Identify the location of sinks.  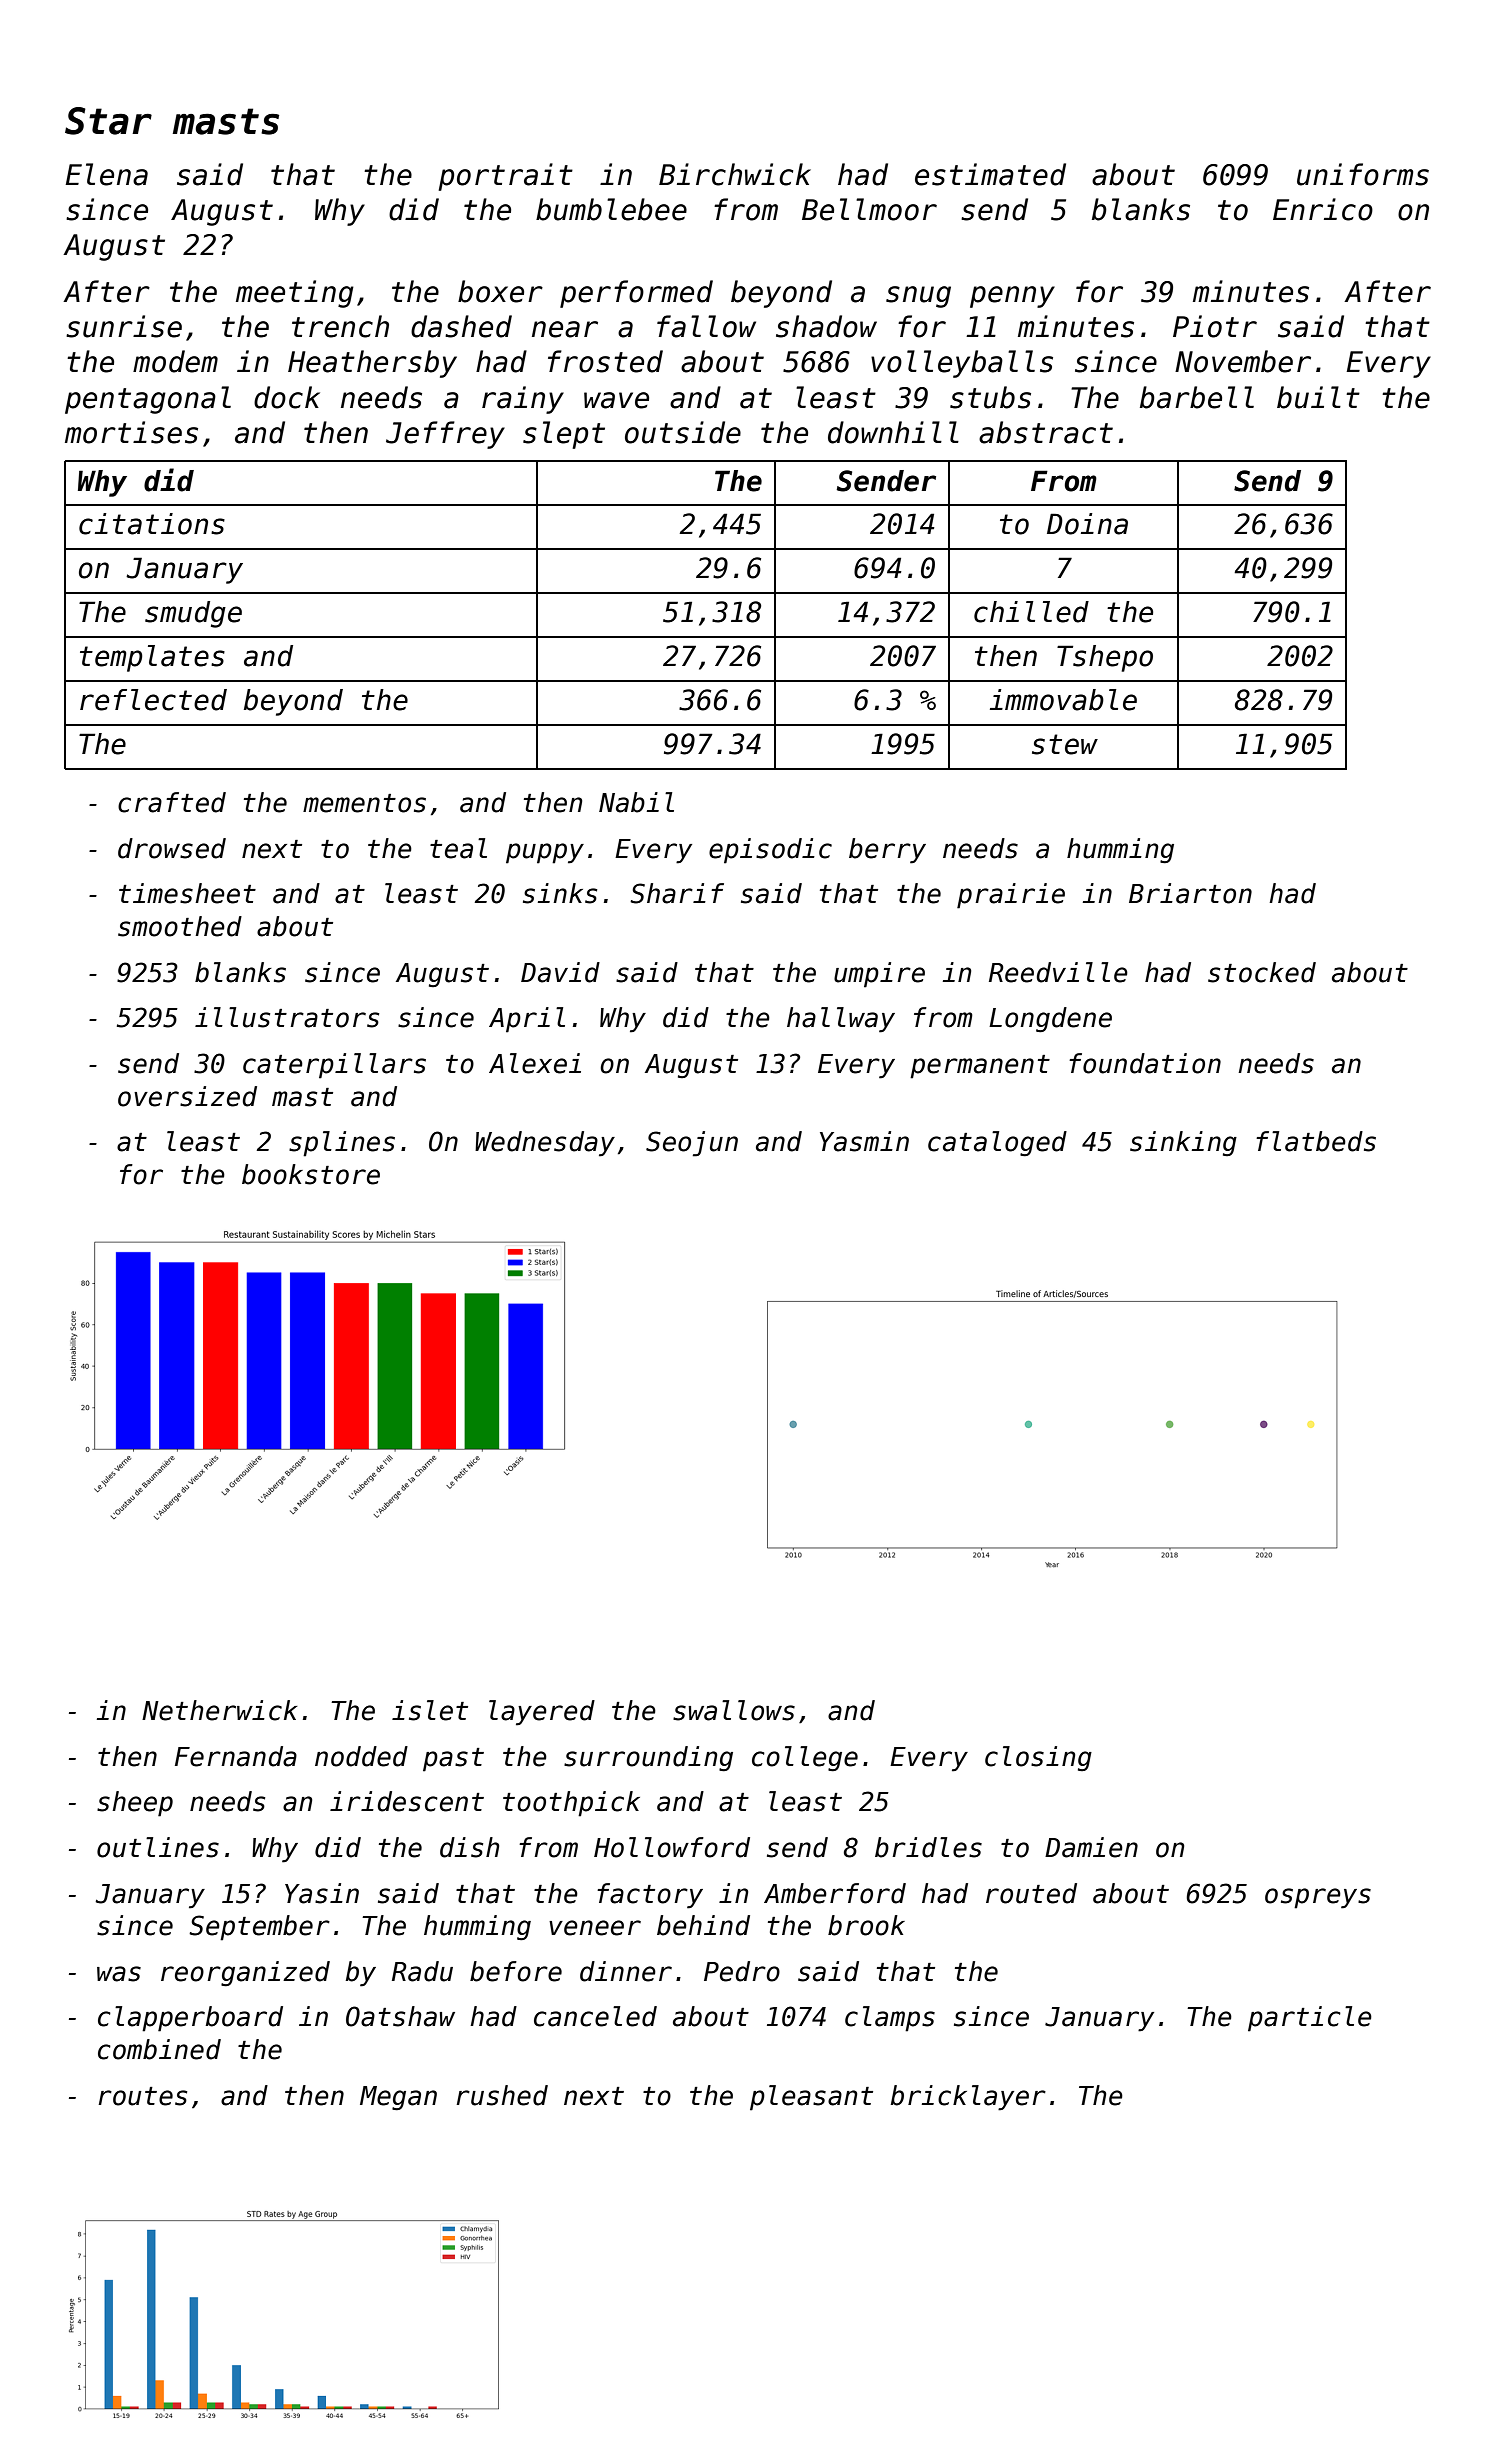
(560, 893).
